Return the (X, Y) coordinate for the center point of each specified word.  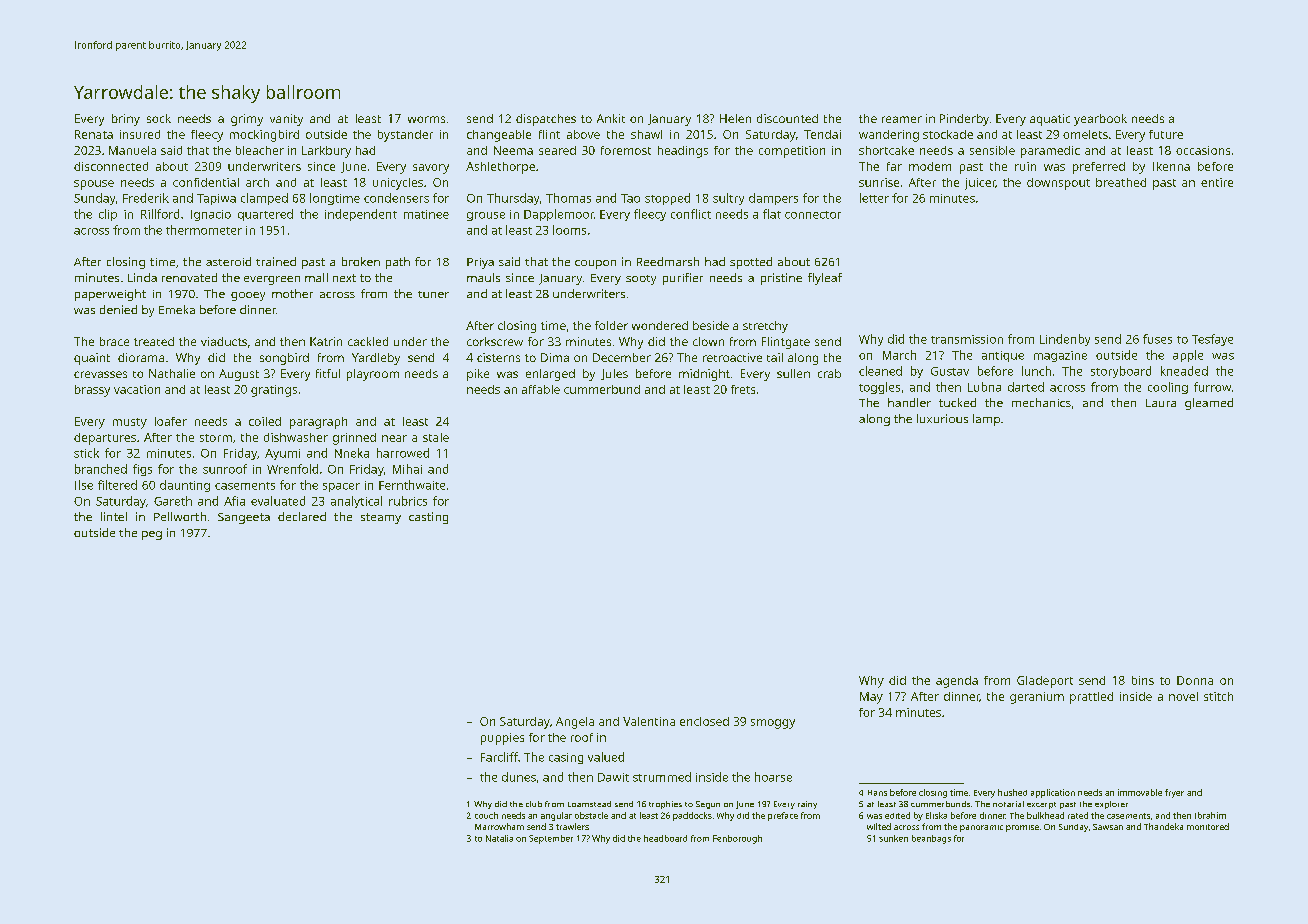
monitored (1208, 826)
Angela (575, 723)
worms (426, 119)
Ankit (611, 118)
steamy (381, 518)
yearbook (1100, 120)
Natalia (499, 838)
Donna (1195, 680)
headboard (665, 838)
